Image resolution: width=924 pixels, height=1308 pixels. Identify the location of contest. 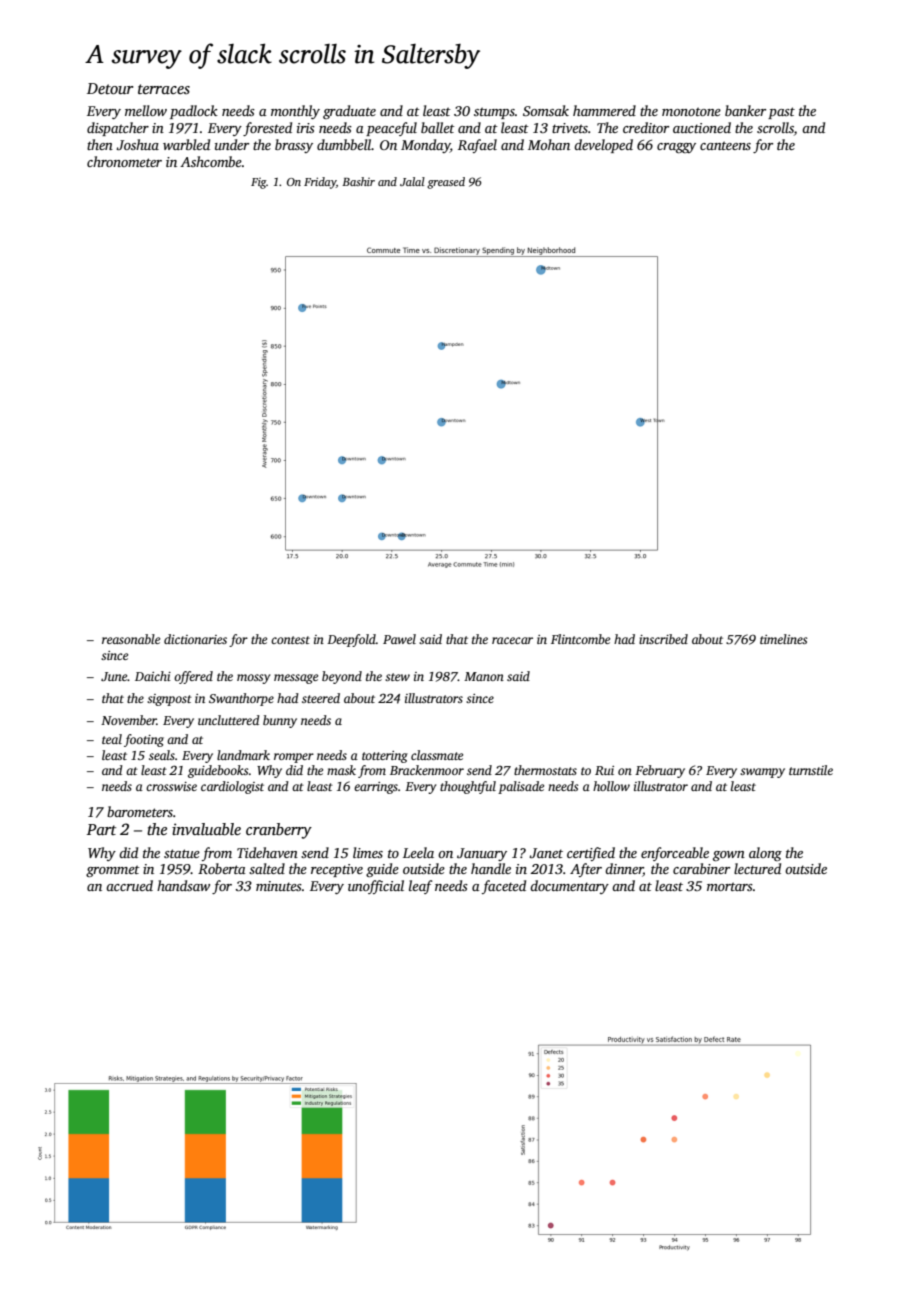
(290, 640).
